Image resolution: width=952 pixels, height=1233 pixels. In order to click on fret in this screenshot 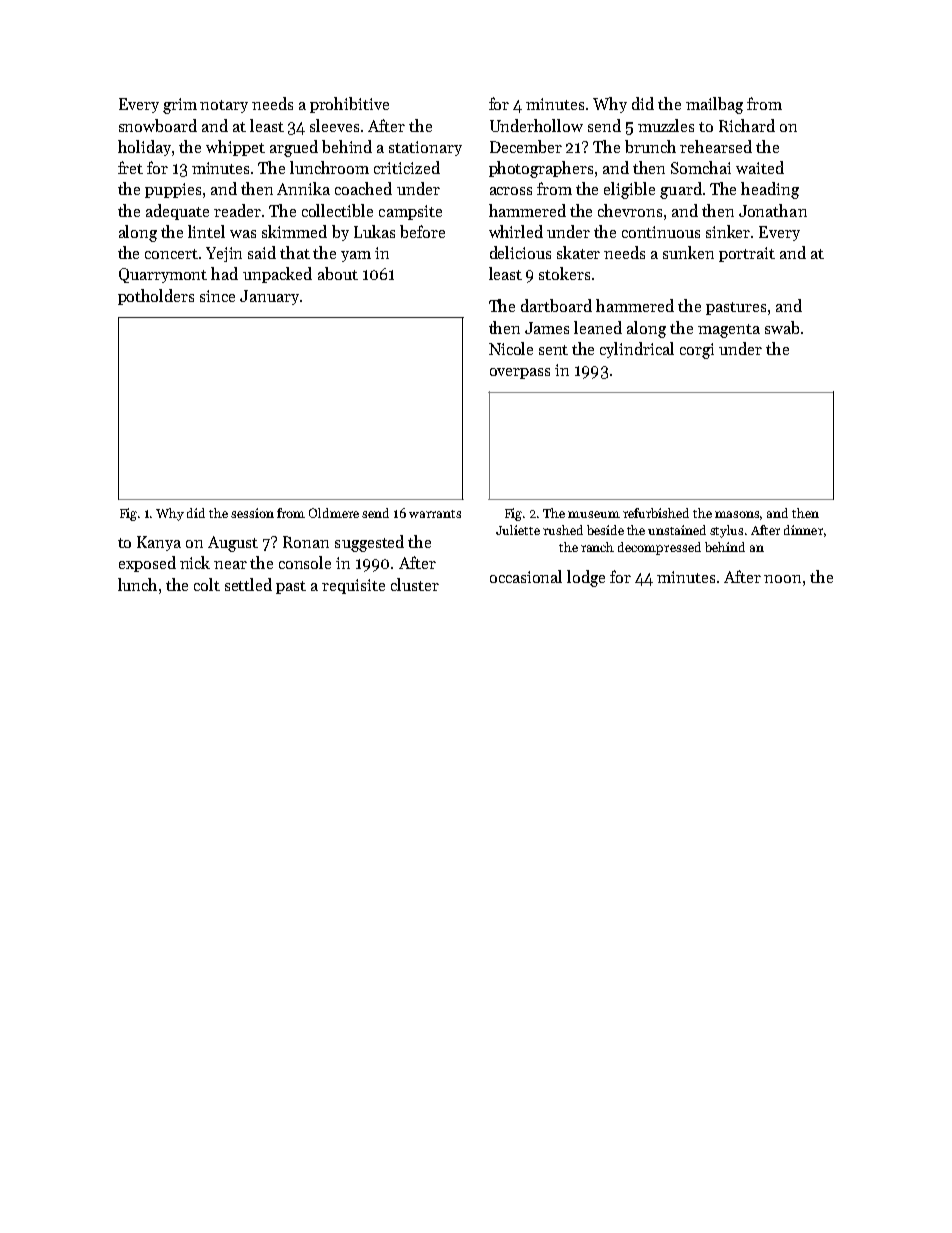, I will do `click(130, 167)`.
